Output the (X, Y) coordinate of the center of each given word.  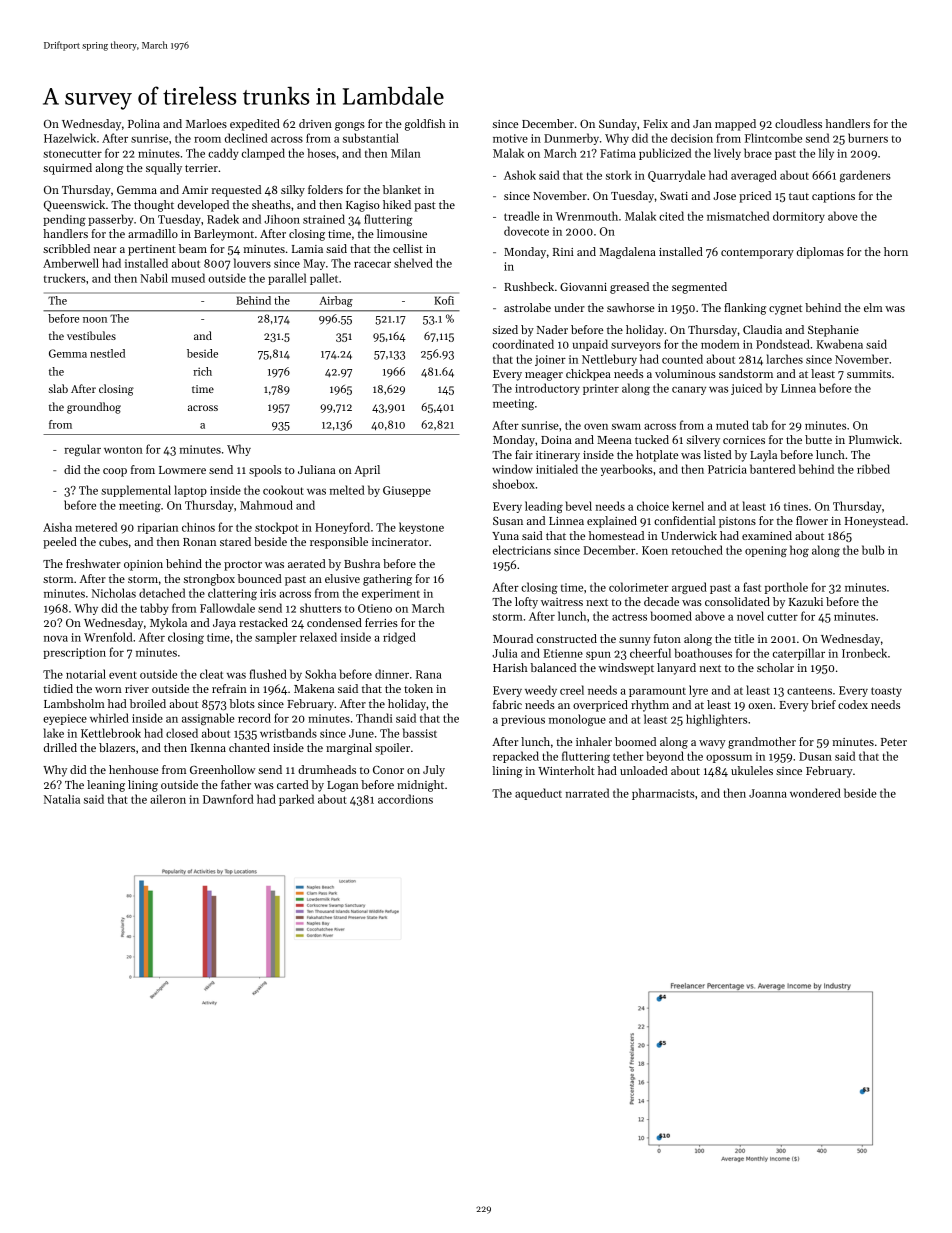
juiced (746, 389)
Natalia (62, 799)
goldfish (425, 125)
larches (785, 359)
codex (853, 704)
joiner (550, 360)
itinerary (558, 456)
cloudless (798, 123)
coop (115, 472)
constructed (567, 638)
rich (202, 371)
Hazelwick (70, 138)
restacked (263, 622)
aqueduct (538, 794)
